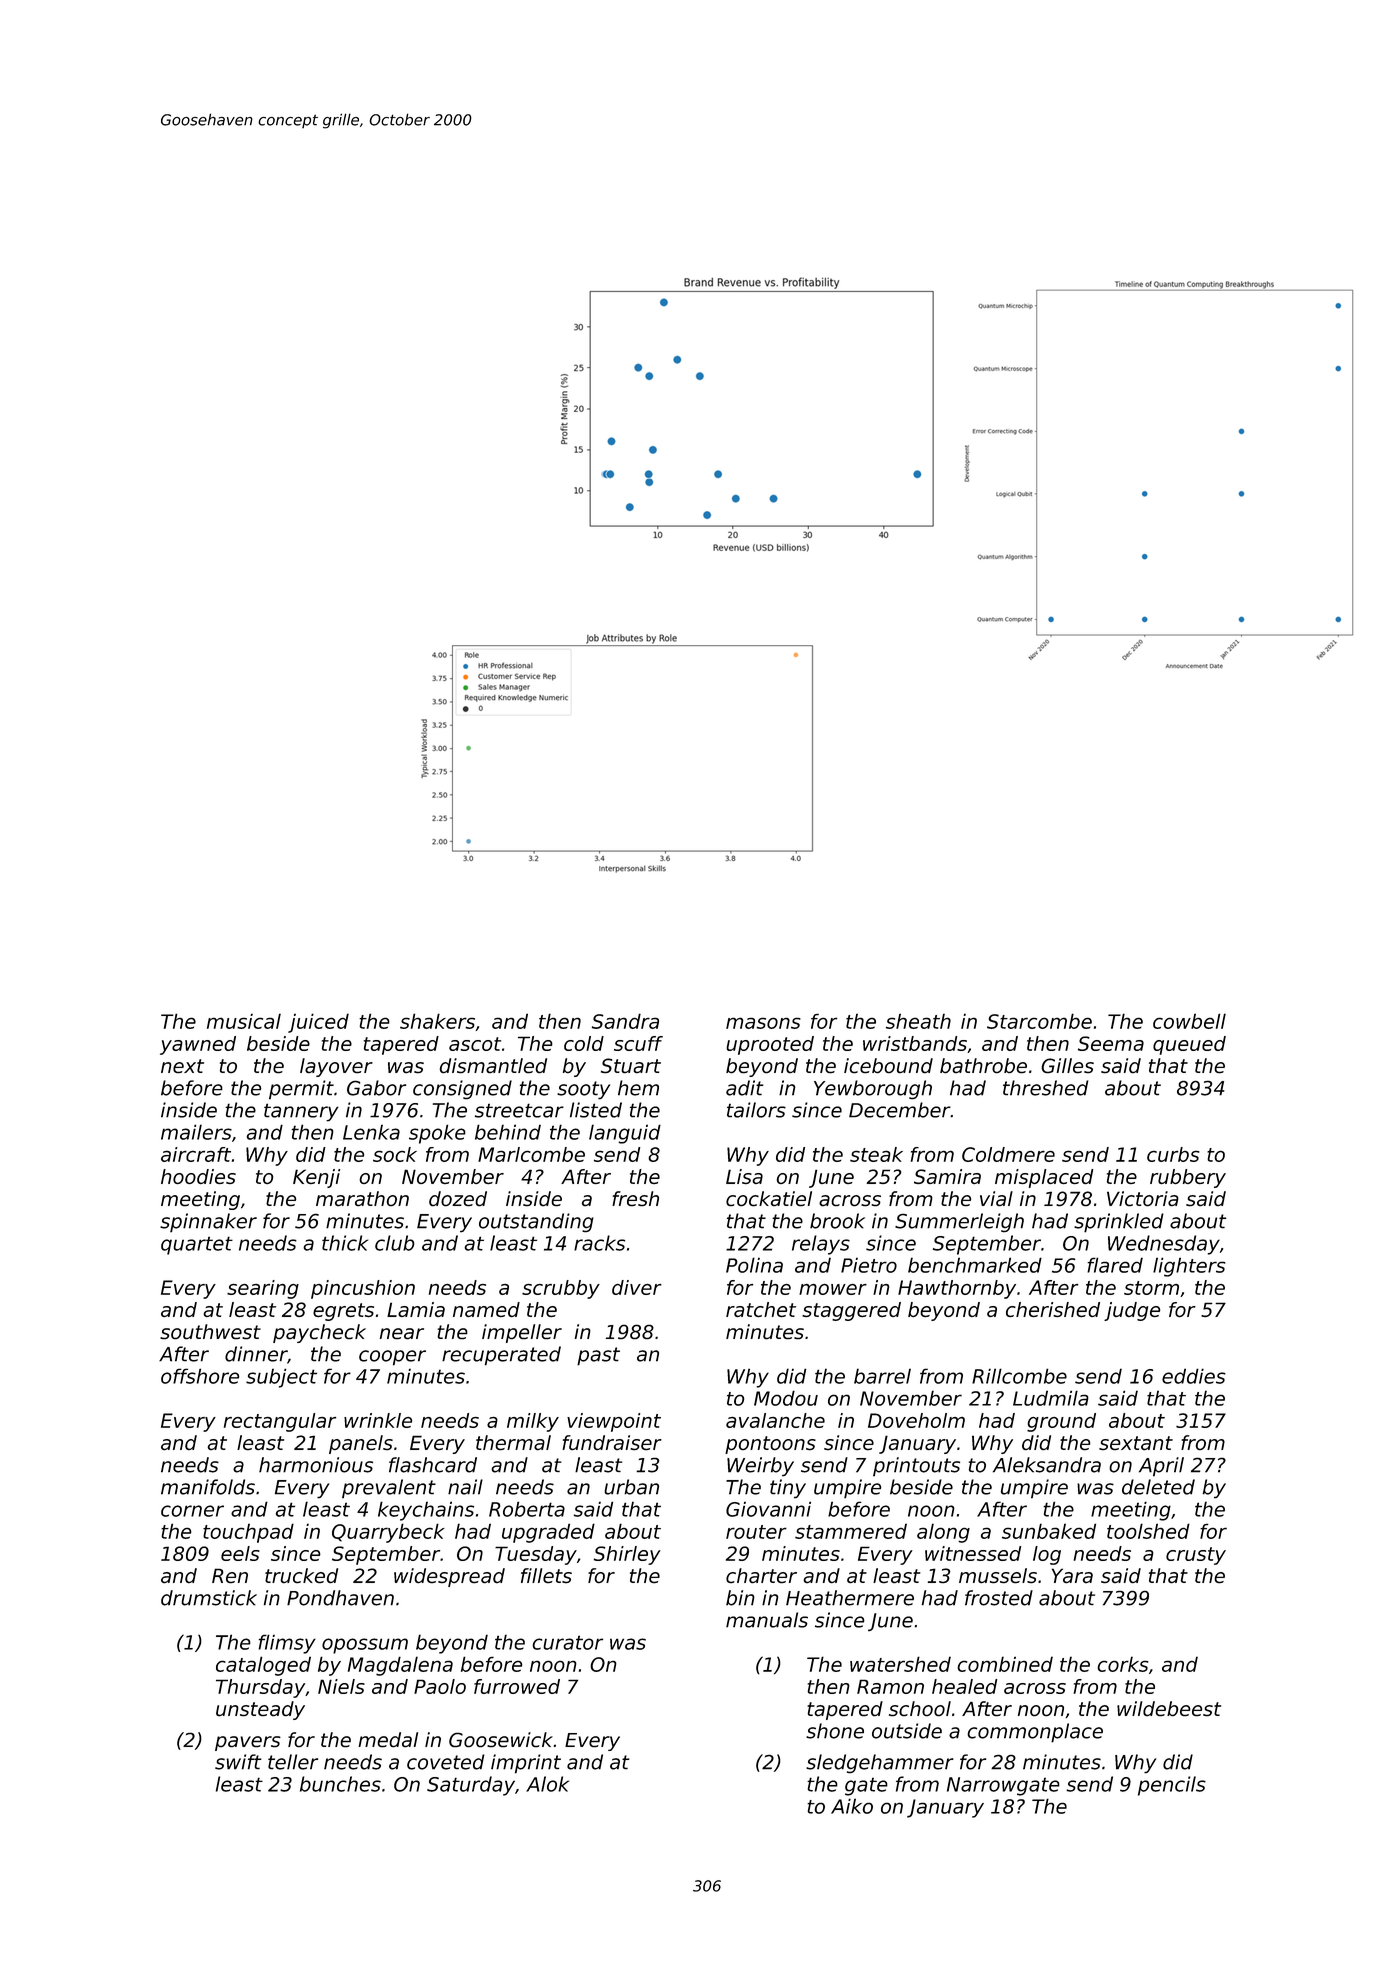 The width and height of the image is (1386, 1969). Describe the element at coordinates (769, 1198) in the image. I see `cockatiel` at that location.
